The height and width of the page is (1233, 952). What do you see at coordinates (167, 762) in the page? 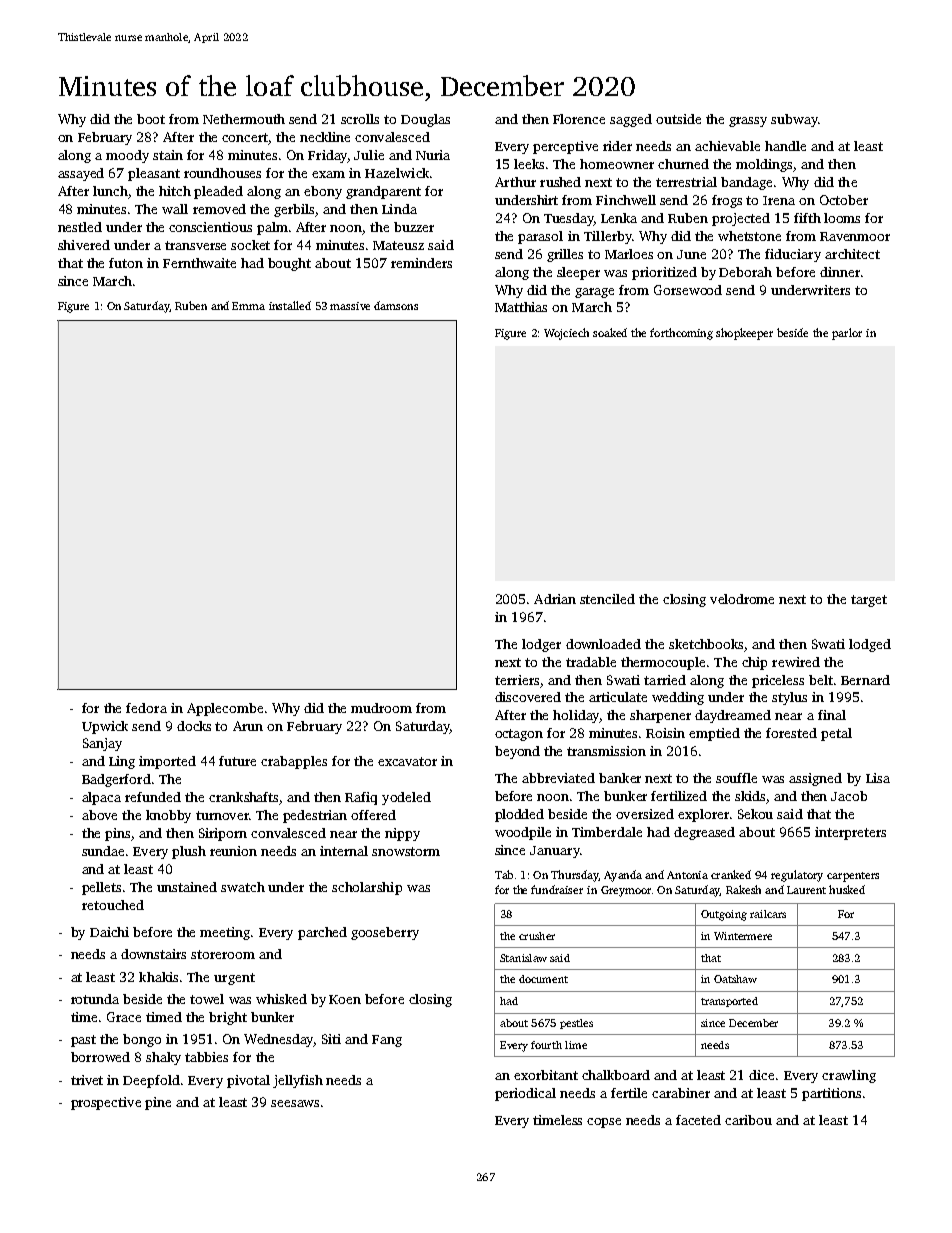
I see `imported` at bounding box center [167, 762].
